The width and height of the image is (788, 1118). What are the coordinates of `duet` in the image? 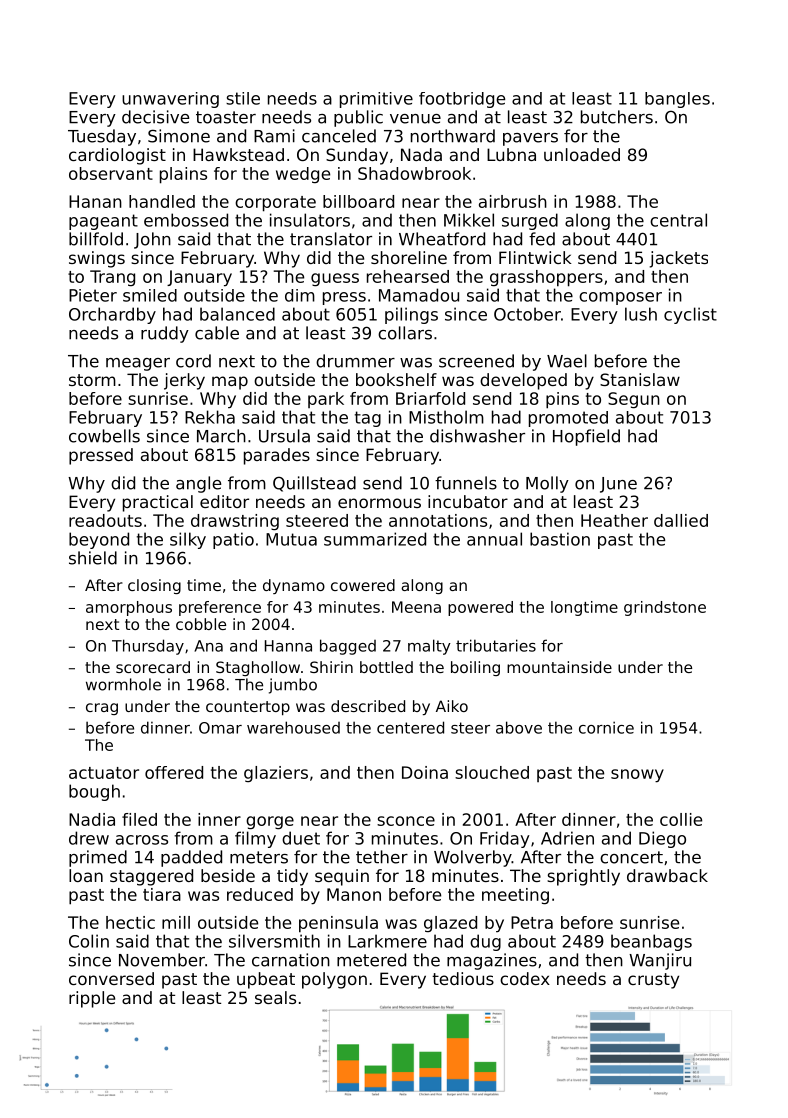 It's located at (301, 838).
